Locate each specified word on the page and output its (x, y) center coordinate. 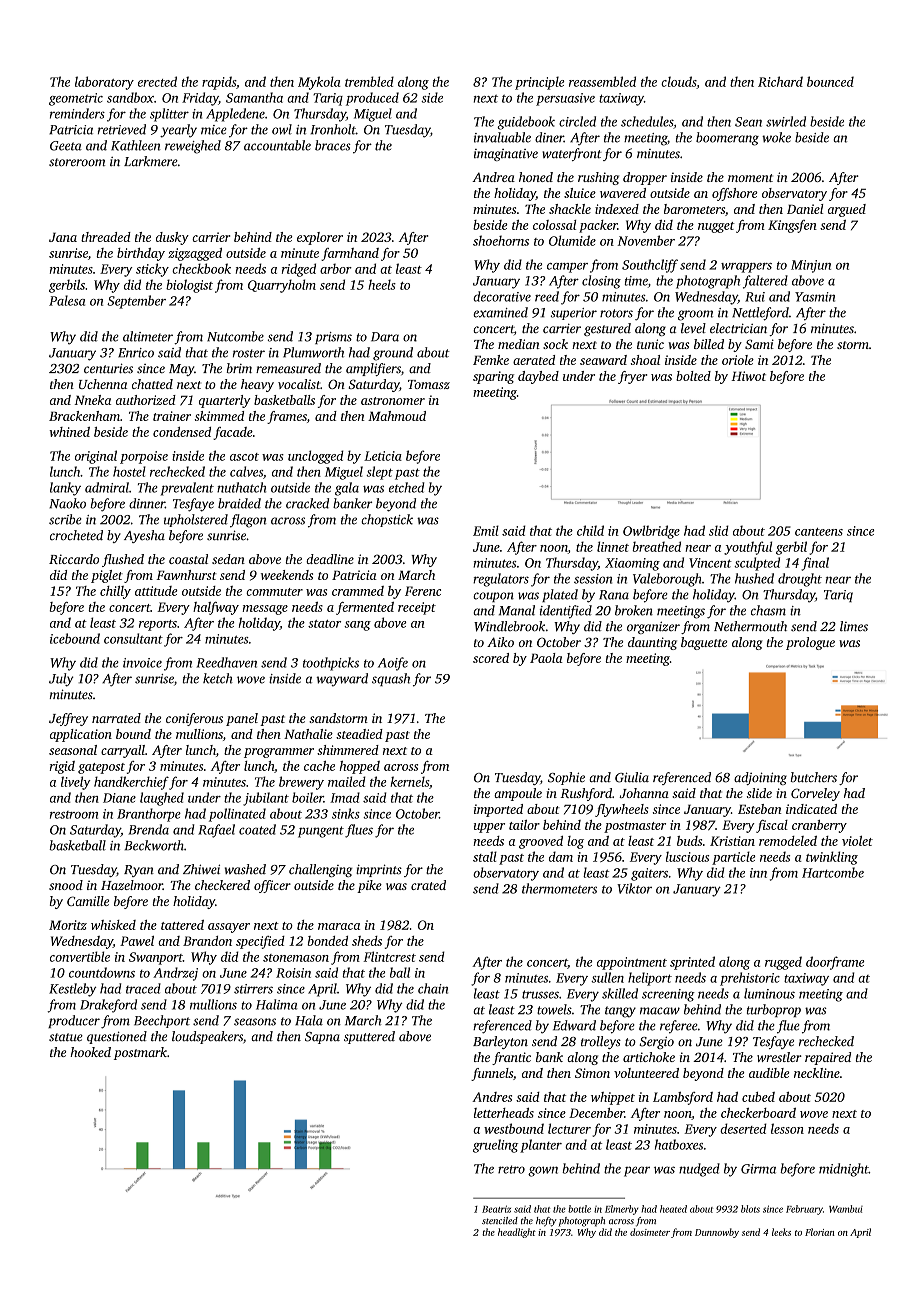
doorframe (835, 963)
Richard (780, 81)
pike (369, 886)
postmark (140, 1053)
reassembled (602, 81)
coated (257, 829)
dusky (172, 238)
